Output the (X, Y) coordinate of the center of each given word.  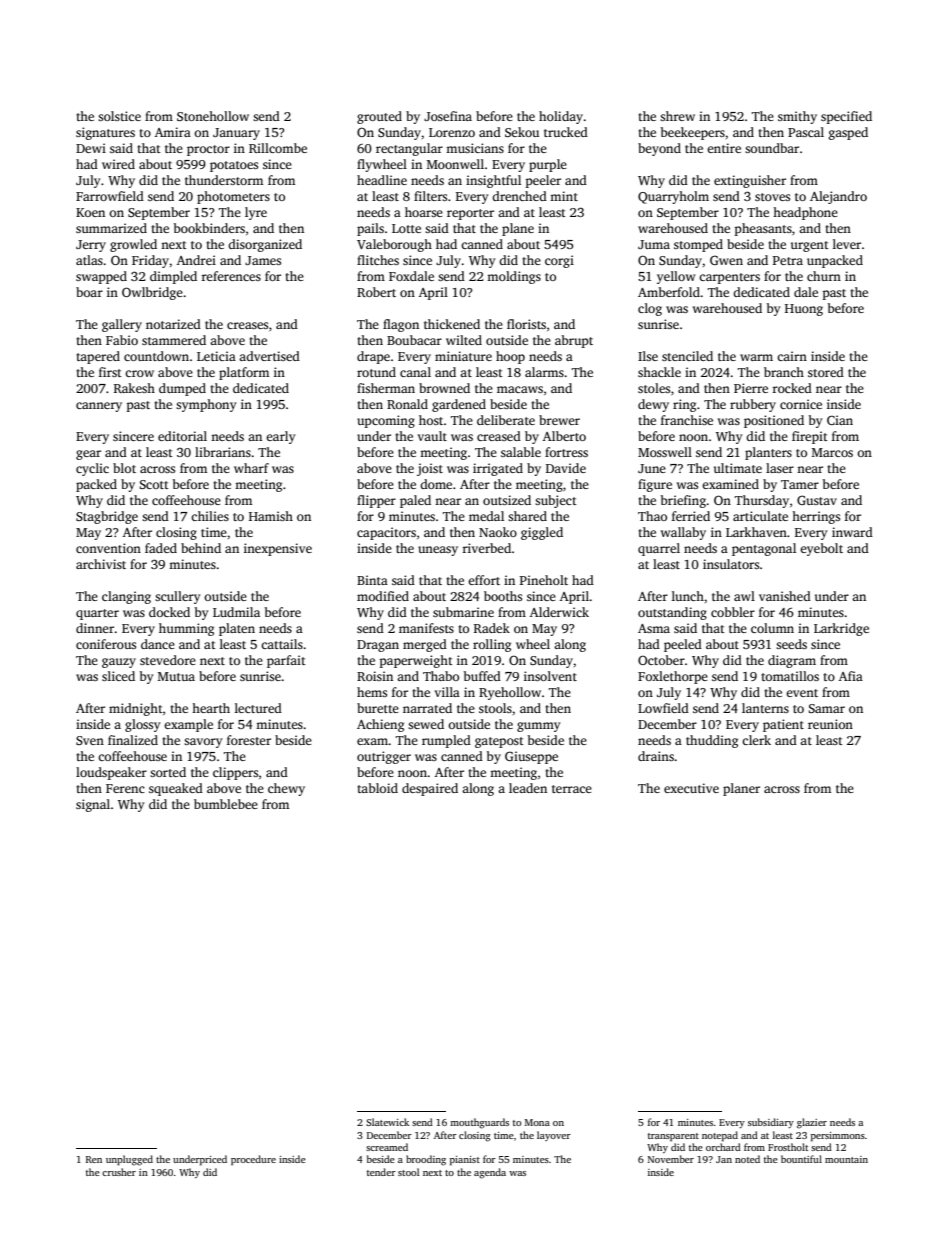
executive (691, 788)
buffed (482, 676)
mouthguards (479, 1123)
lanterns (765, 708)
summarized (111, 228)
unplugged (129, 1160)
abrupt (574, 341)
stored (826, 372)
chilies (210, 516)
